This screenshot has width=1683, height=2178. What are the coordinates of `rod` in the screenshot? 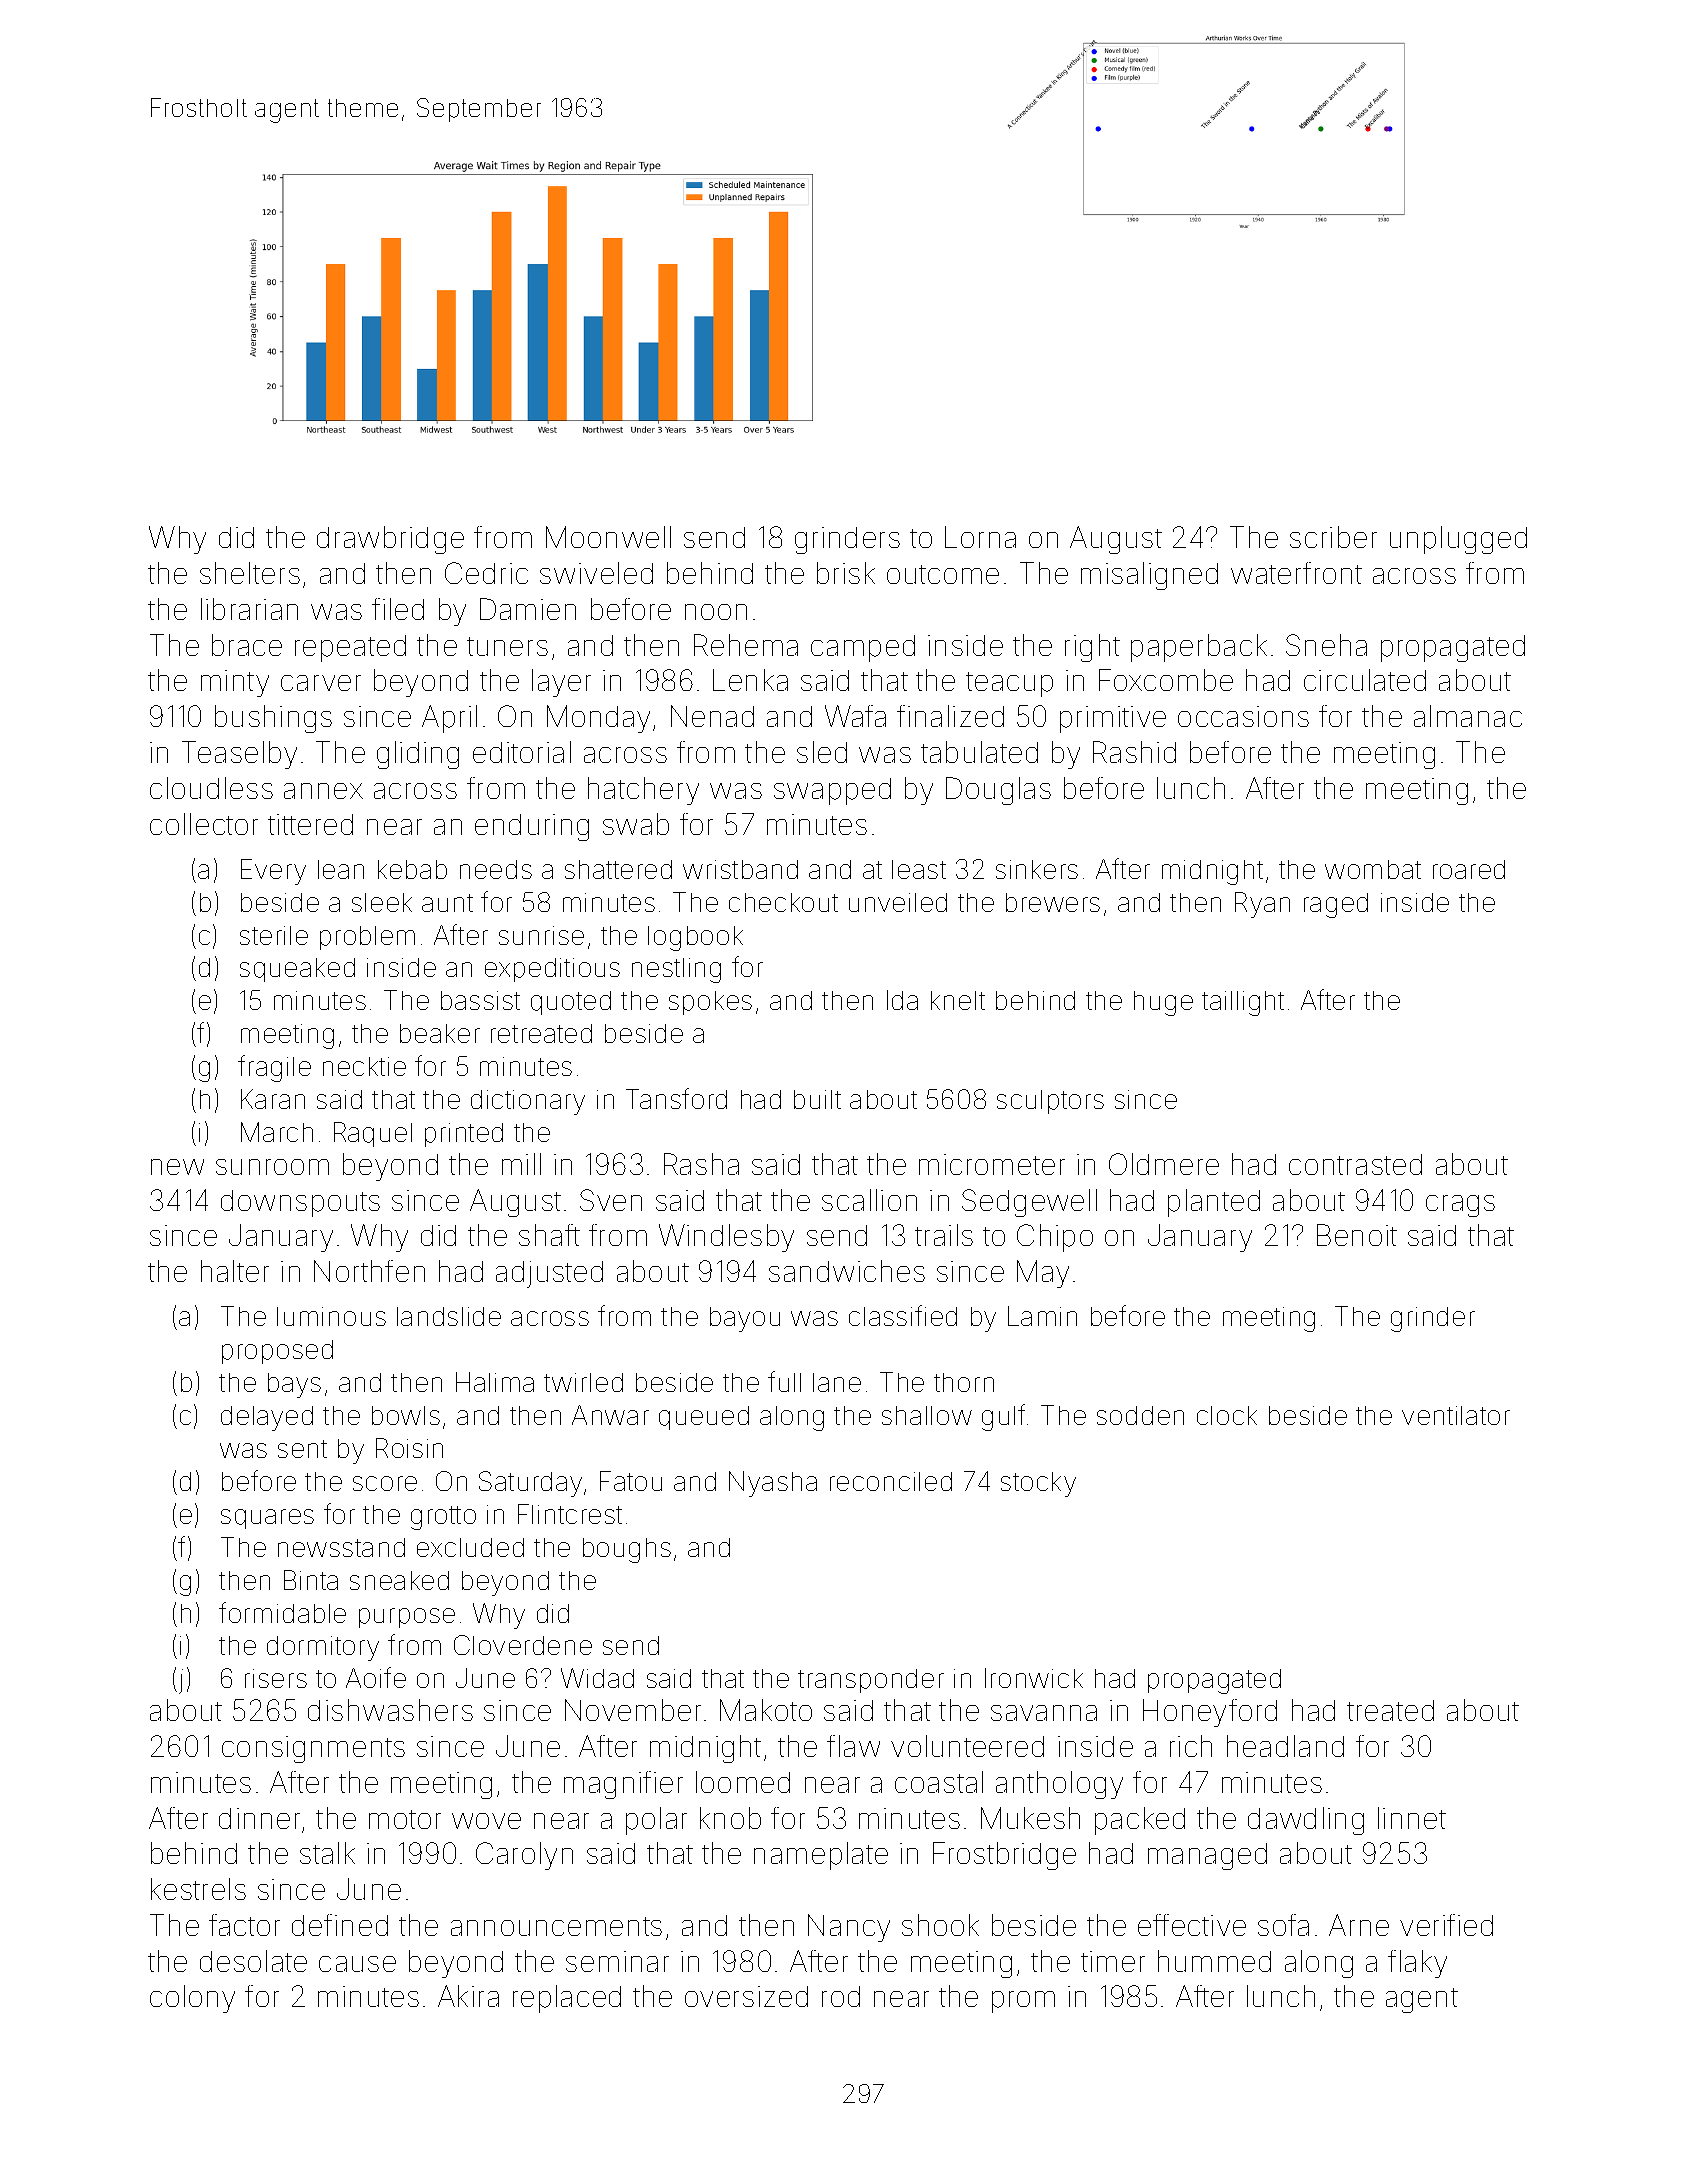 It's located at (841, 1996).
